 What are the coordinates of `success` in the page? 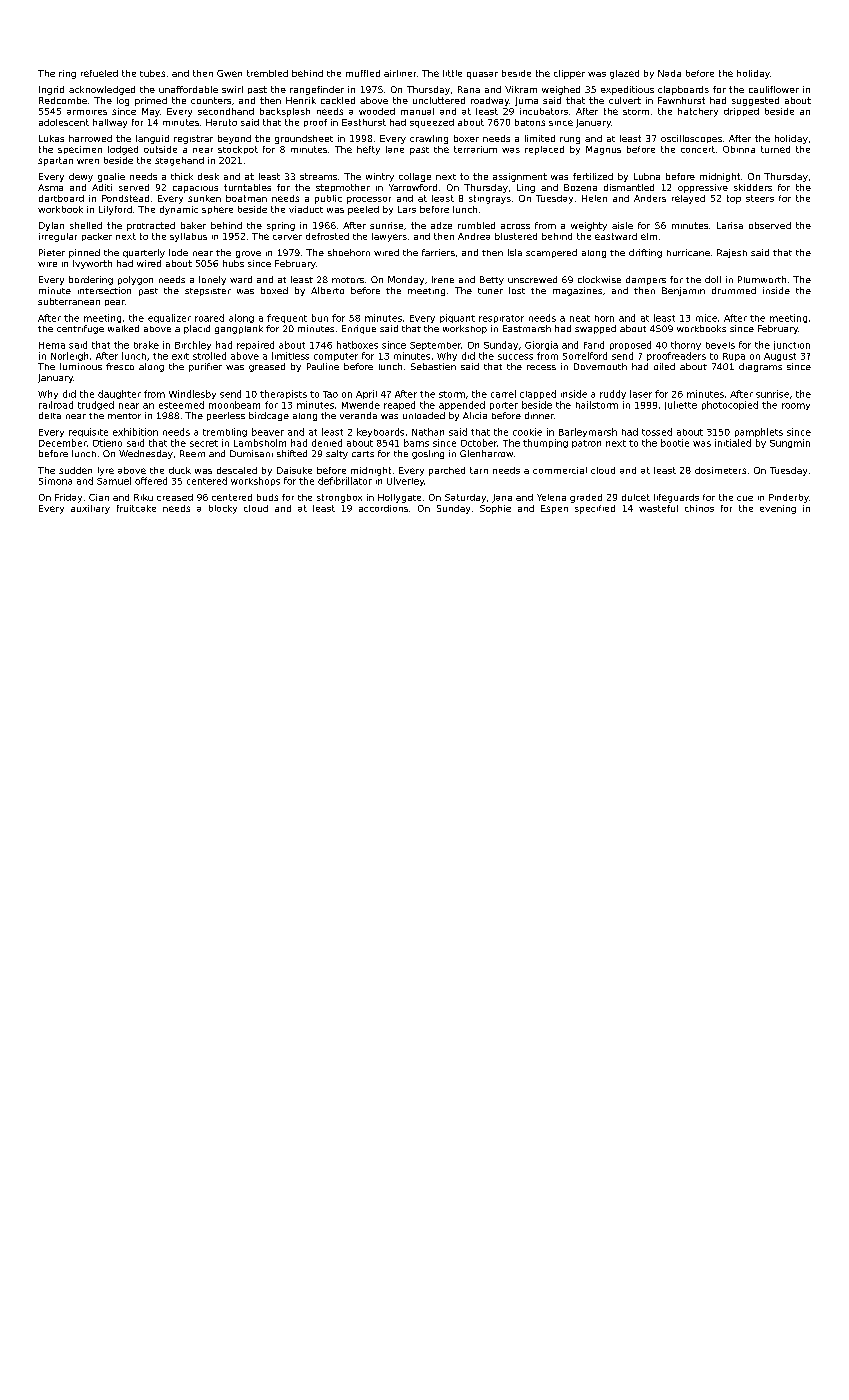 It's located at (515, 357).
